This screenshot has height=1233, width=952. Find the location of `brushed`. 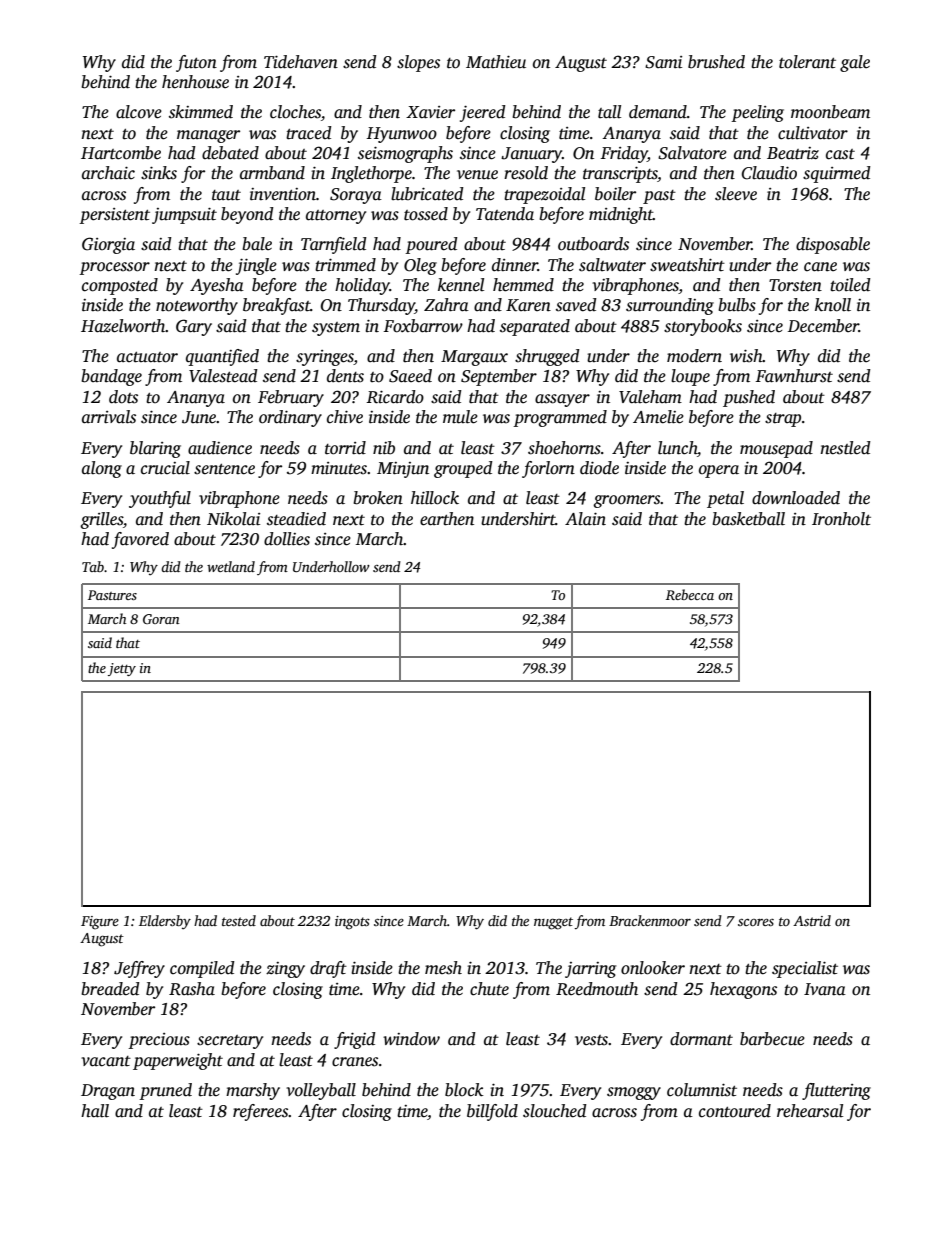

brushed is located at coordinates (716, 62).
